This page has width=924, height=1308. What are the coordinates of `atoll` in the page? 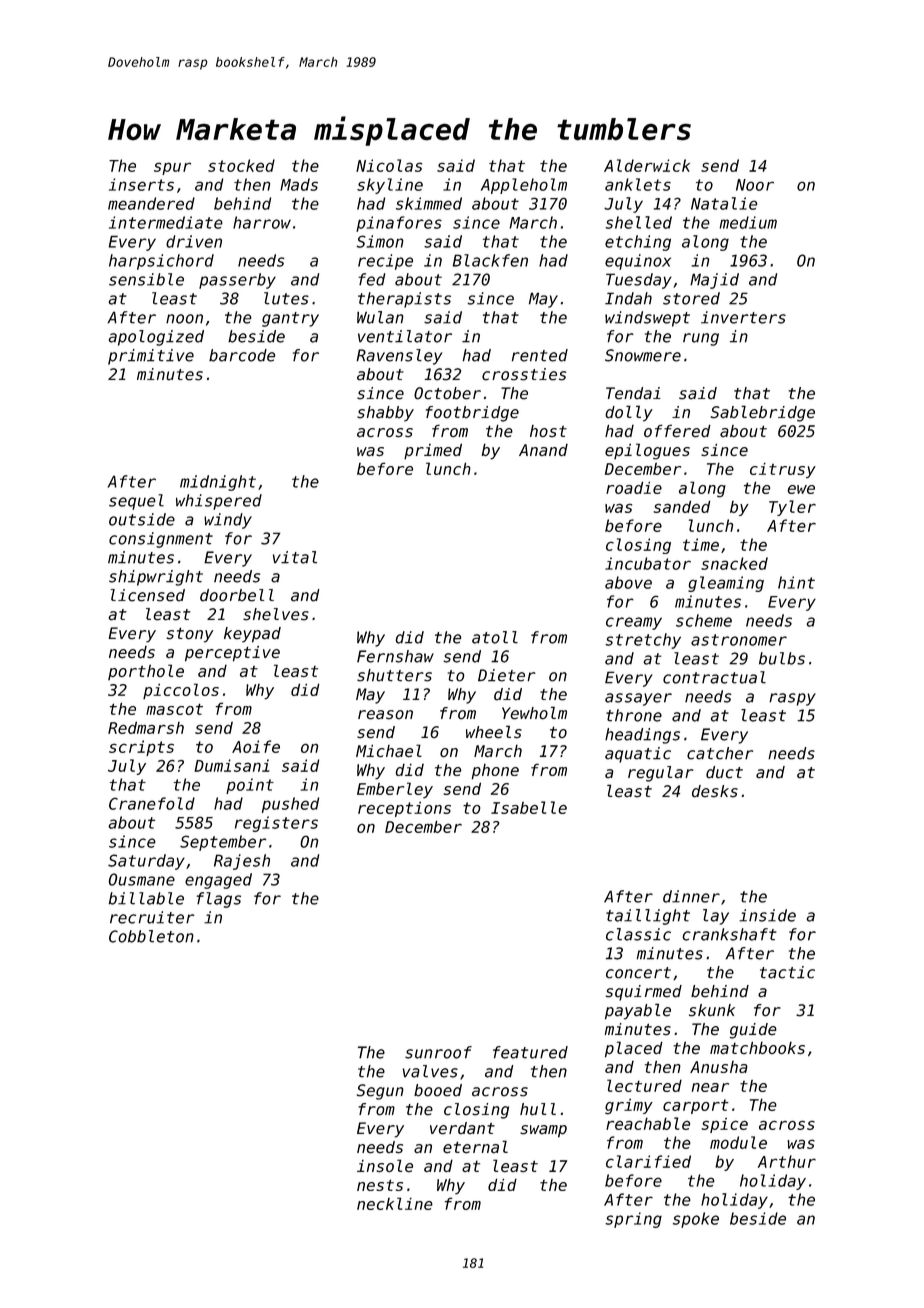 It's located at (495, 637).
